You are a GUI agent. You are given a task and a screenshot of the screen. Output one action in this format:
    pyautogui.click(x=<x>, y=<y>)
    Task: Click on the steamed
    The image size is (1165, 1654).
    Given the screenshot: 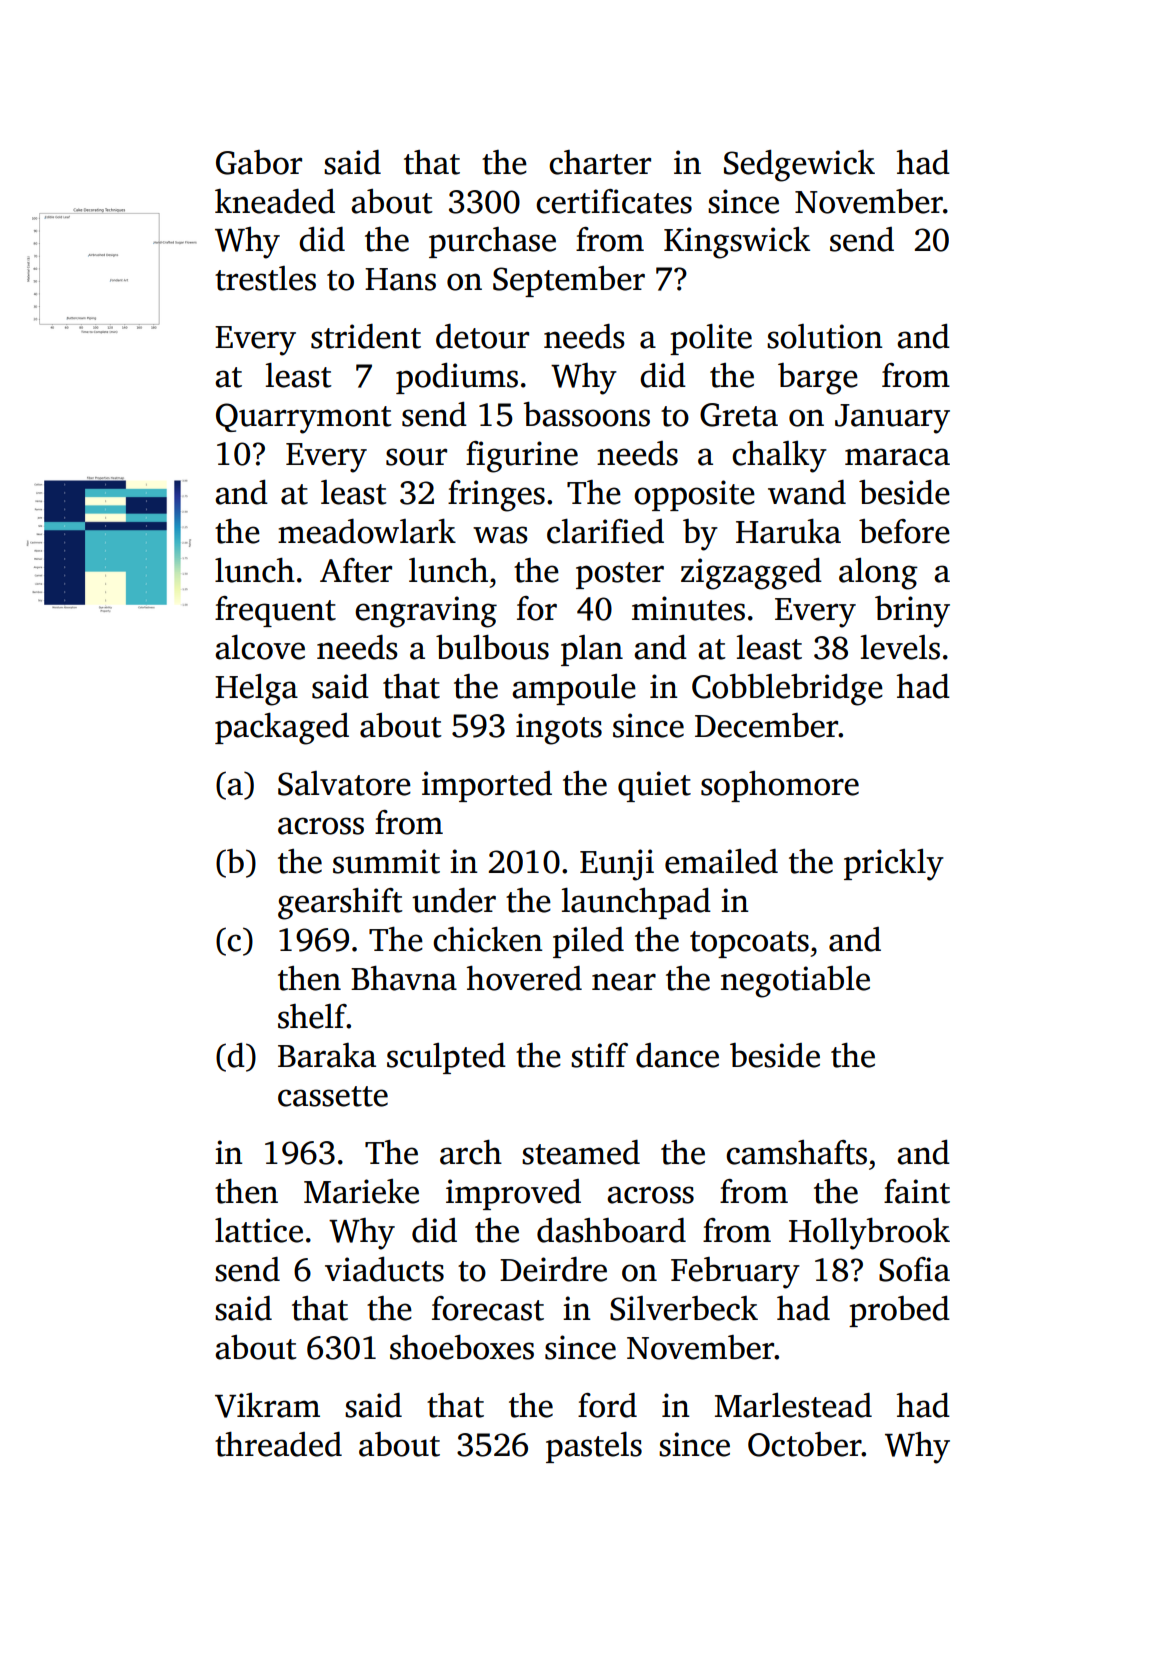 What is the action you would take?
    pyautogui.click(x=581, y=1152)
